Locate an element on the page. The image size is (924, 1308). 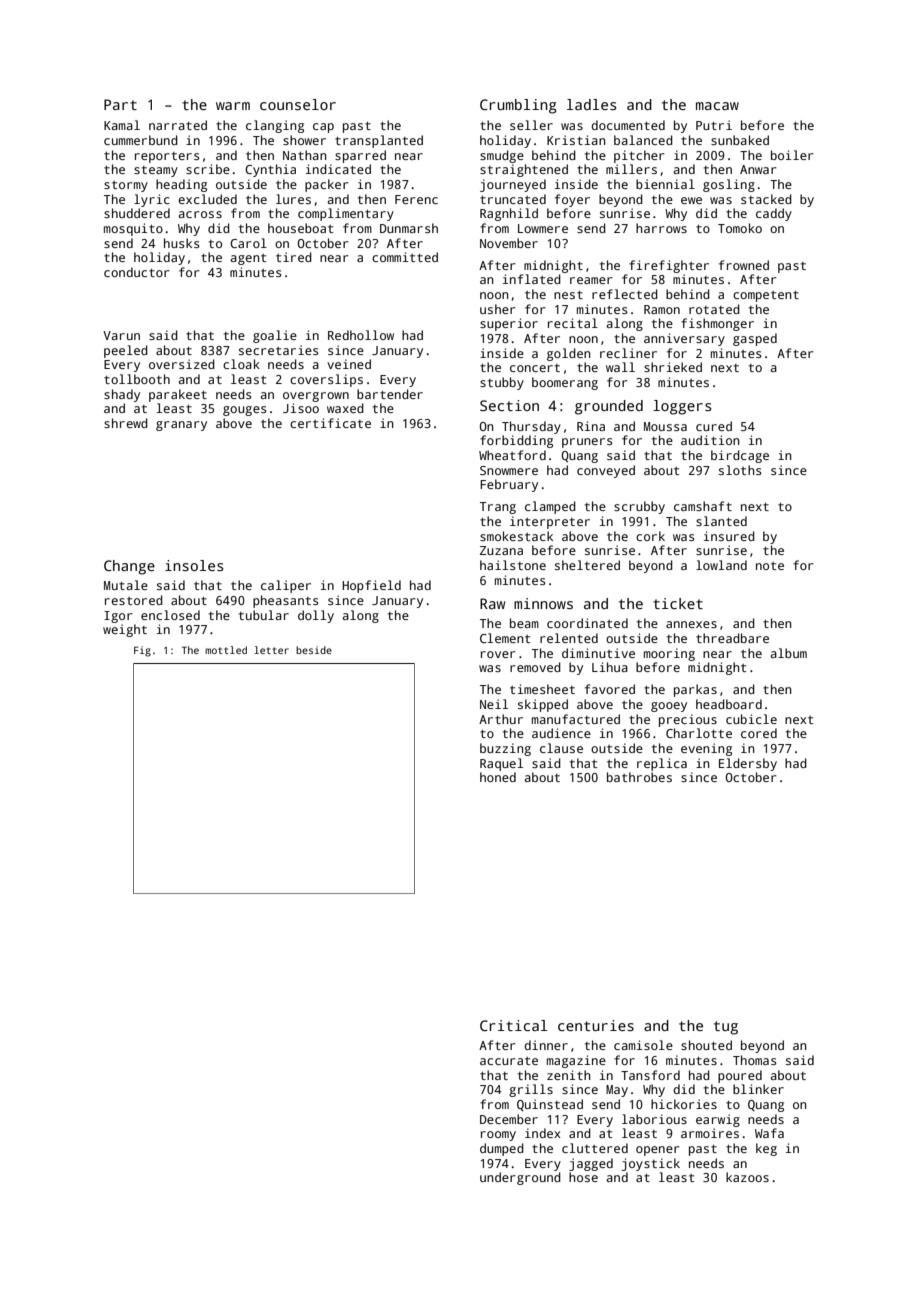
ewe is located at coordinates (691, 200).
